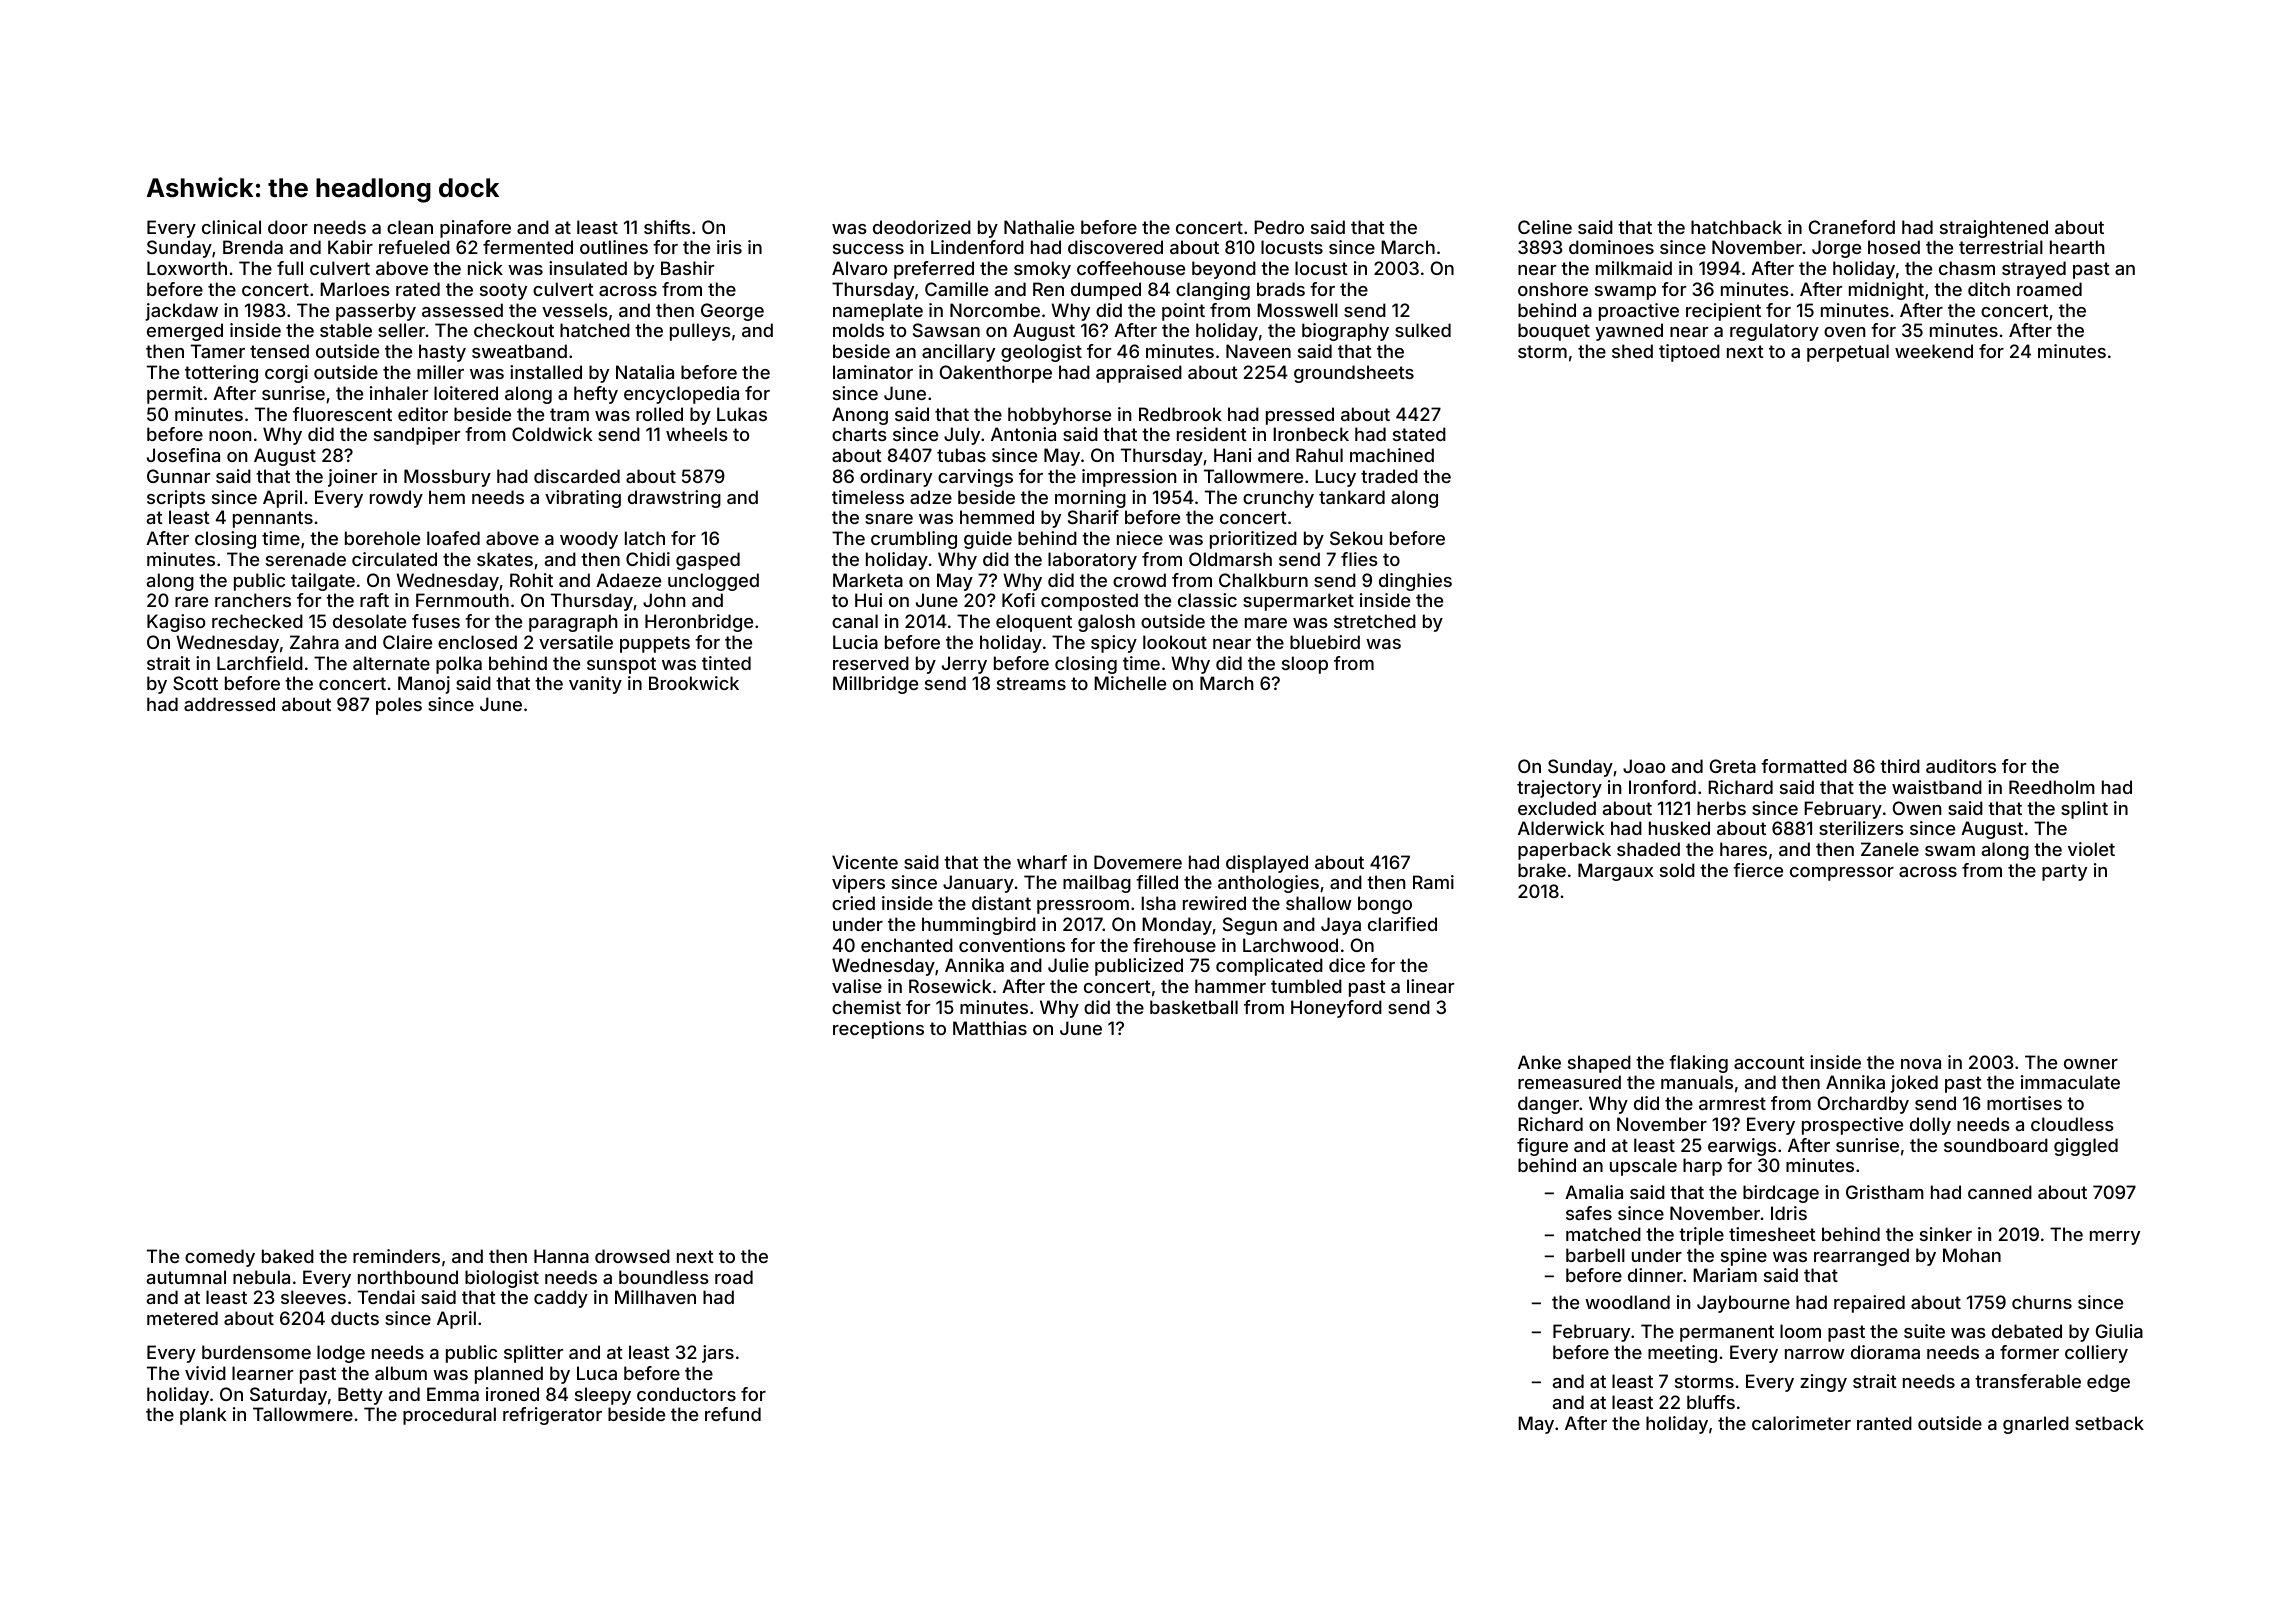 The width and height of the screenshot is (2292, 1620). What do you see at coordinates (2036, 1425) in the screenshot?
I see `gnarled` at bounding box center [2036, 1425].
